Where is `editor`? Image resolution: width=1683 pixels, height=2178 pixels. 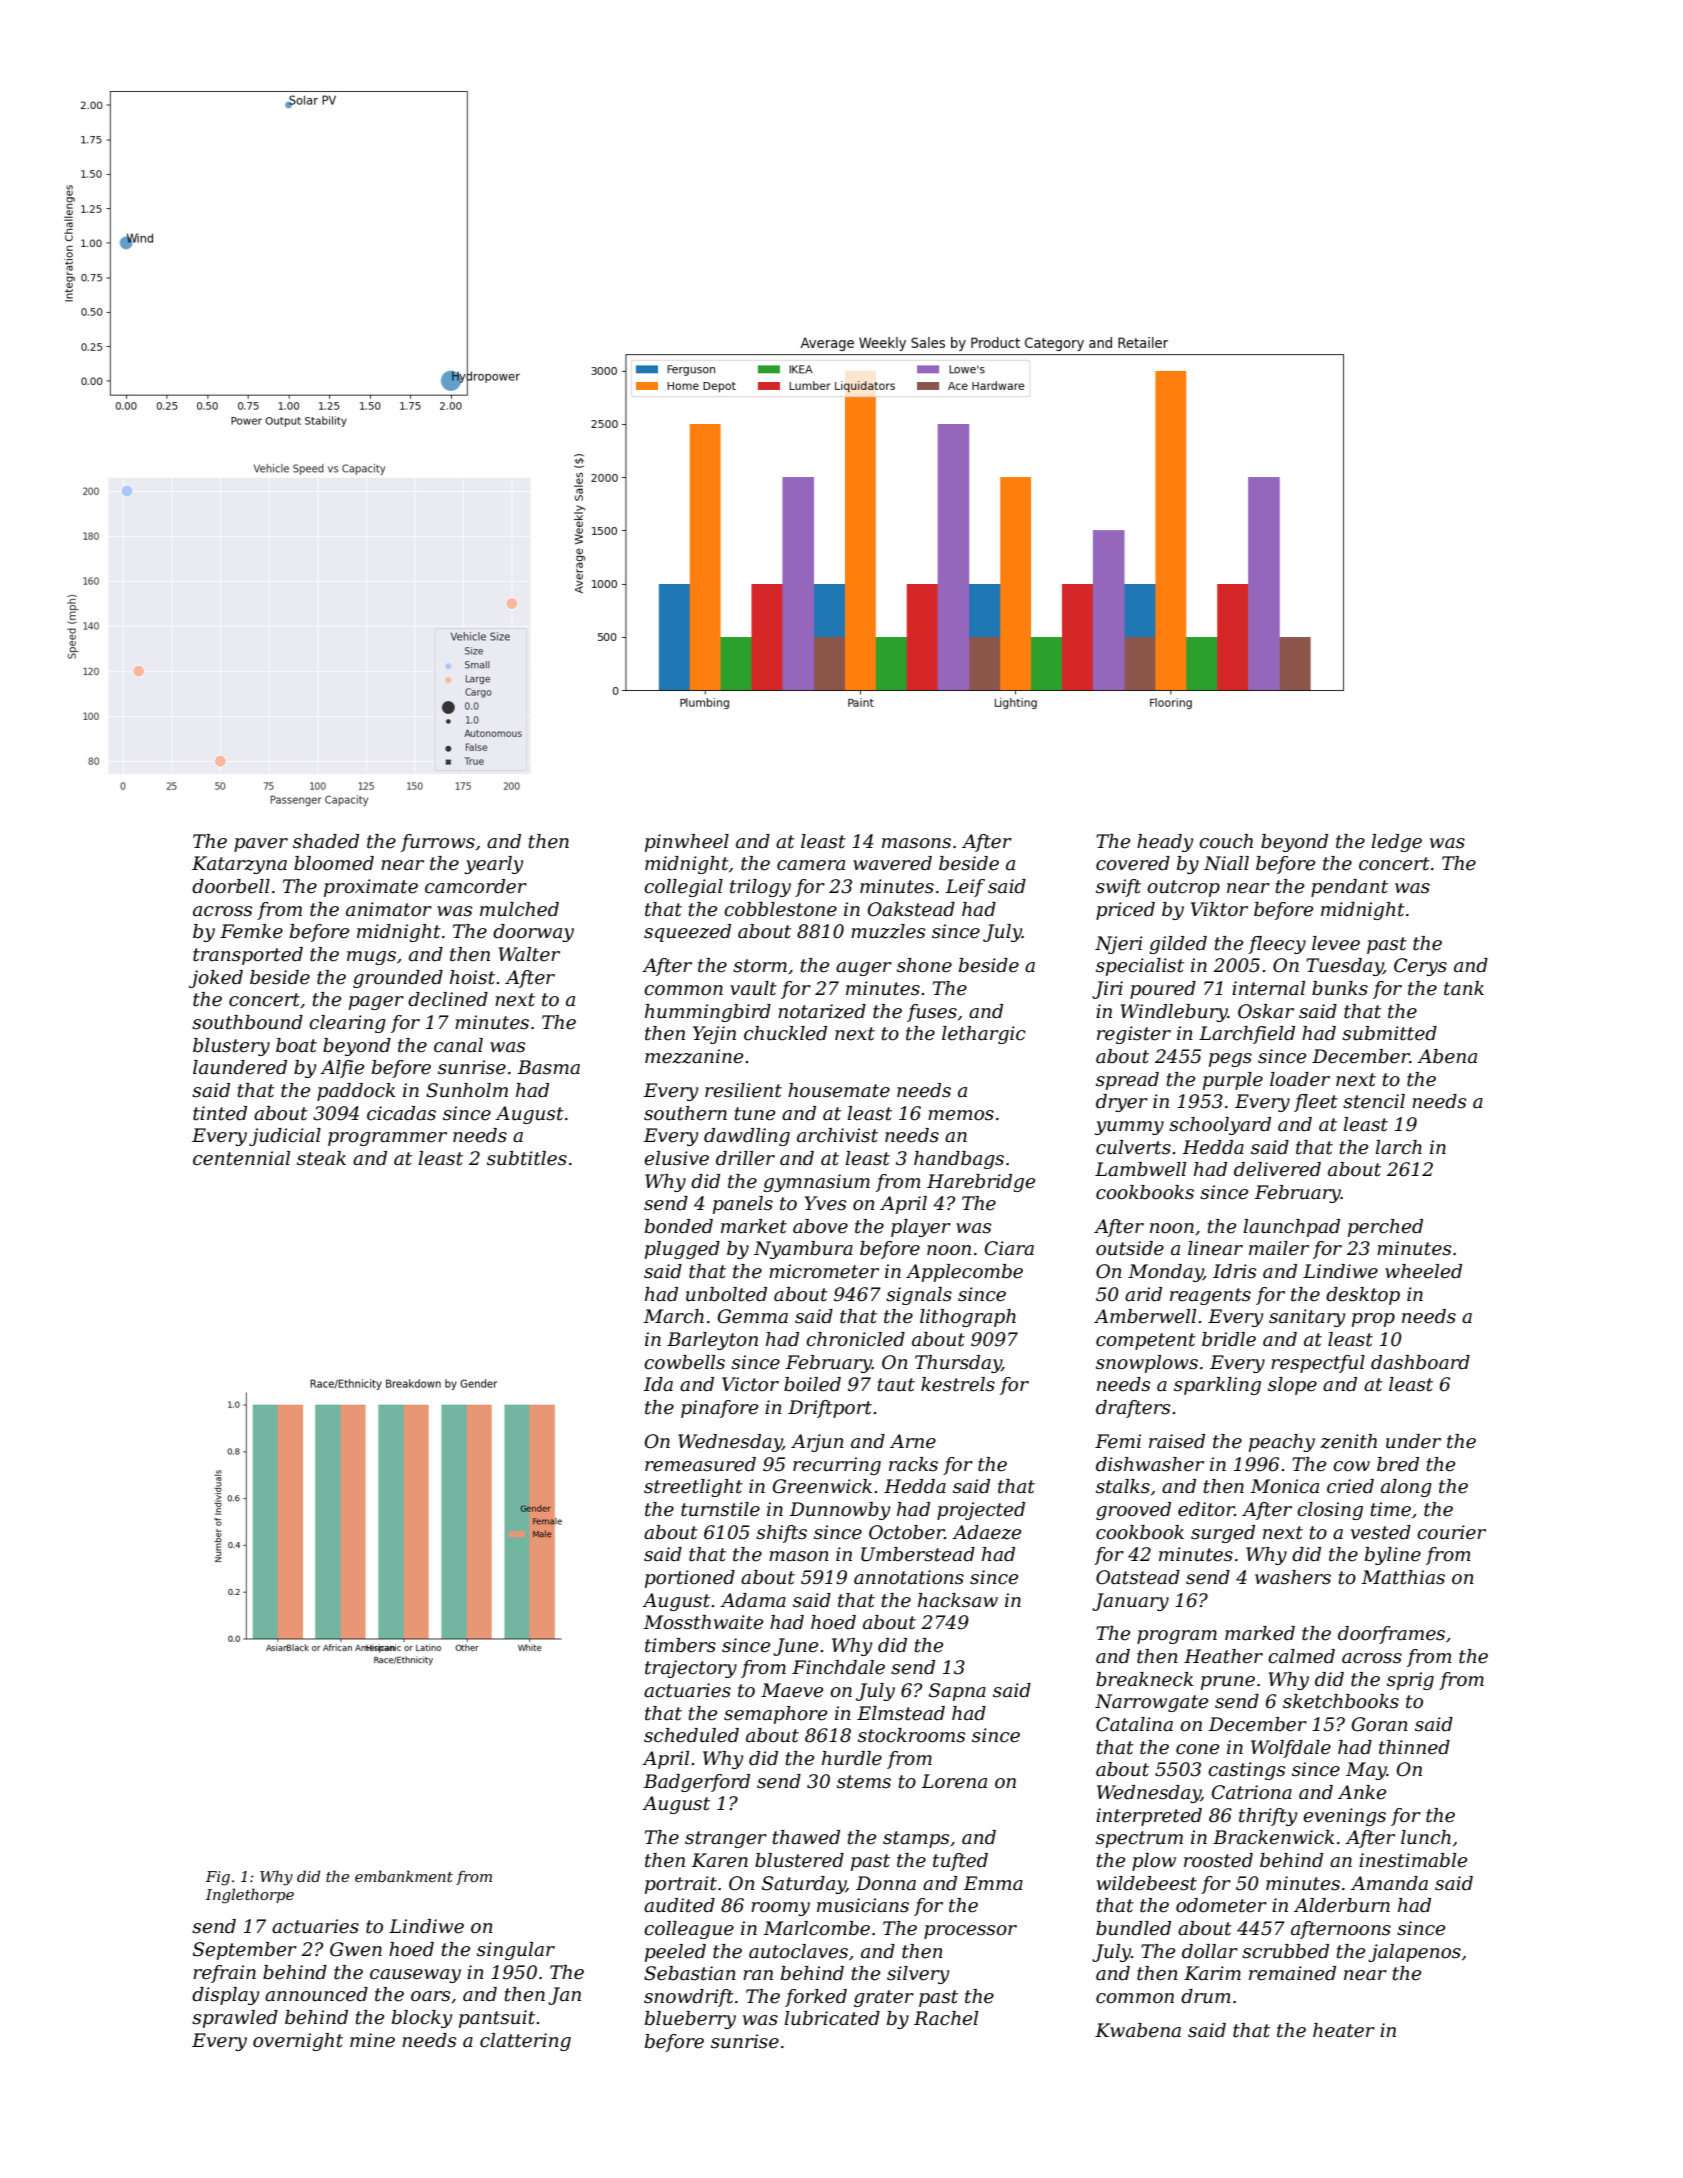 editor is located at coordinates (1206, 1509).
